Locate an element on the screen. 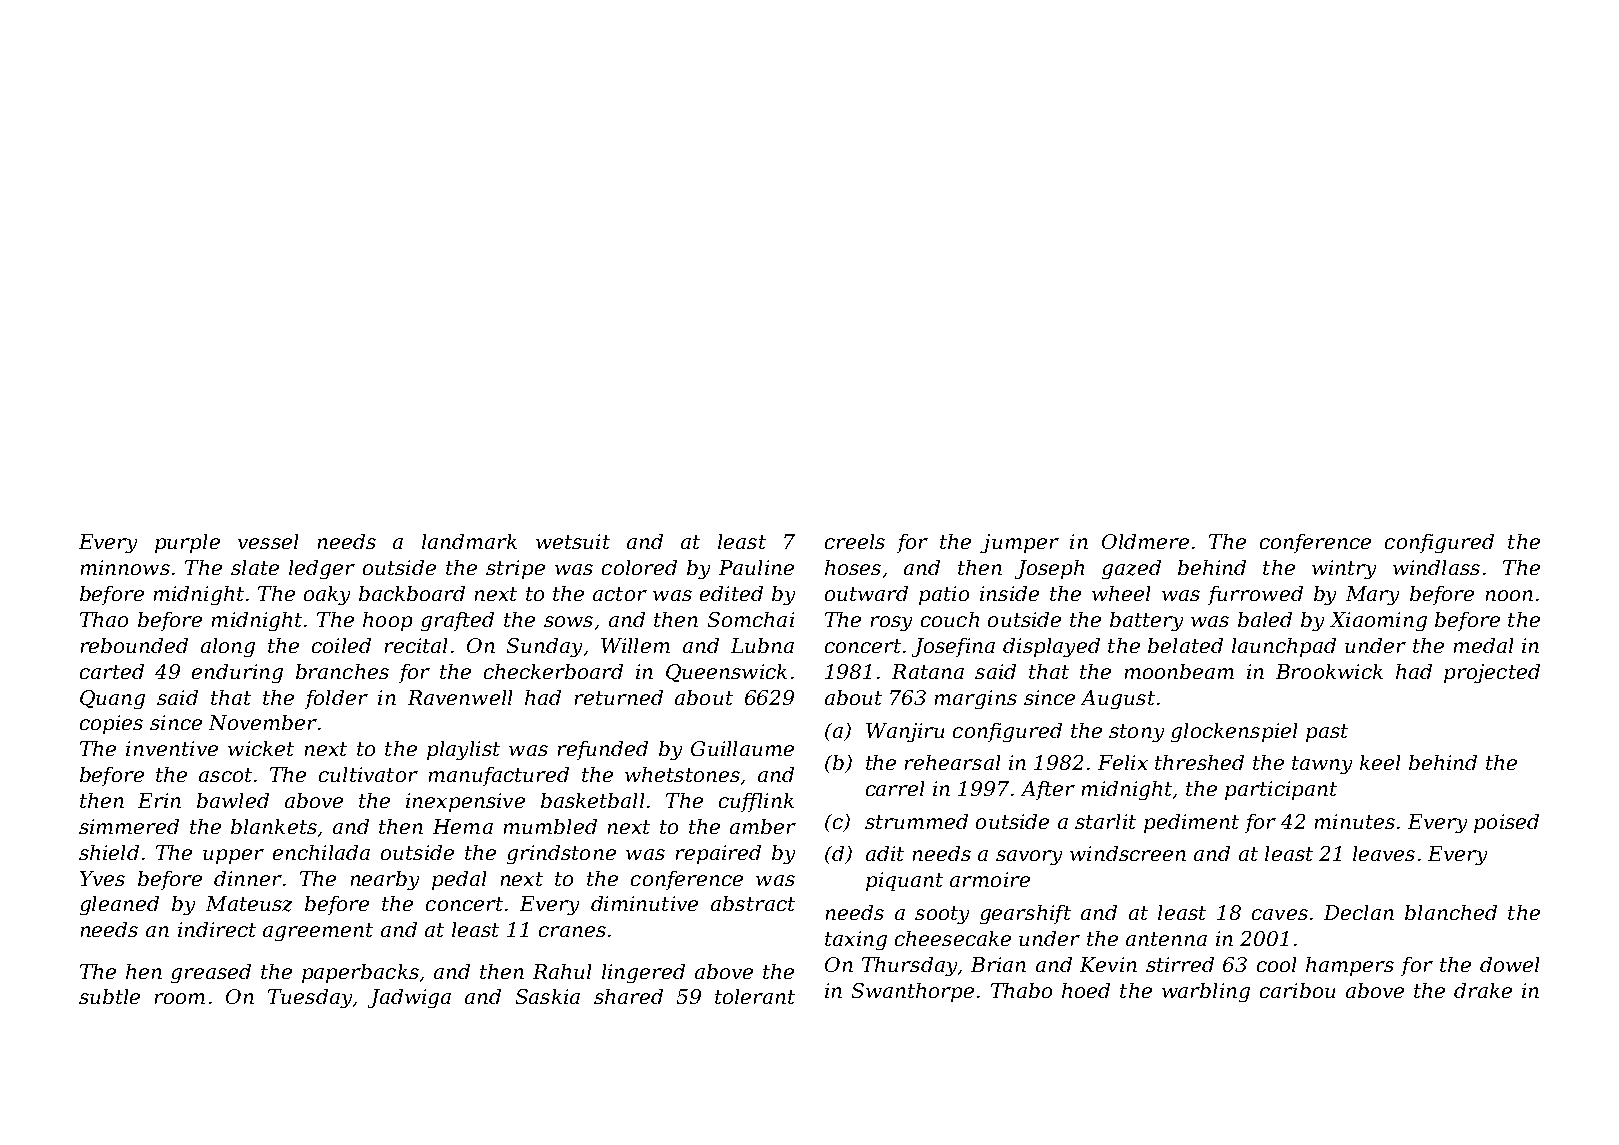 This screenshot has height=1145, width=1619. Yves is located at coordinates (102, 878).
